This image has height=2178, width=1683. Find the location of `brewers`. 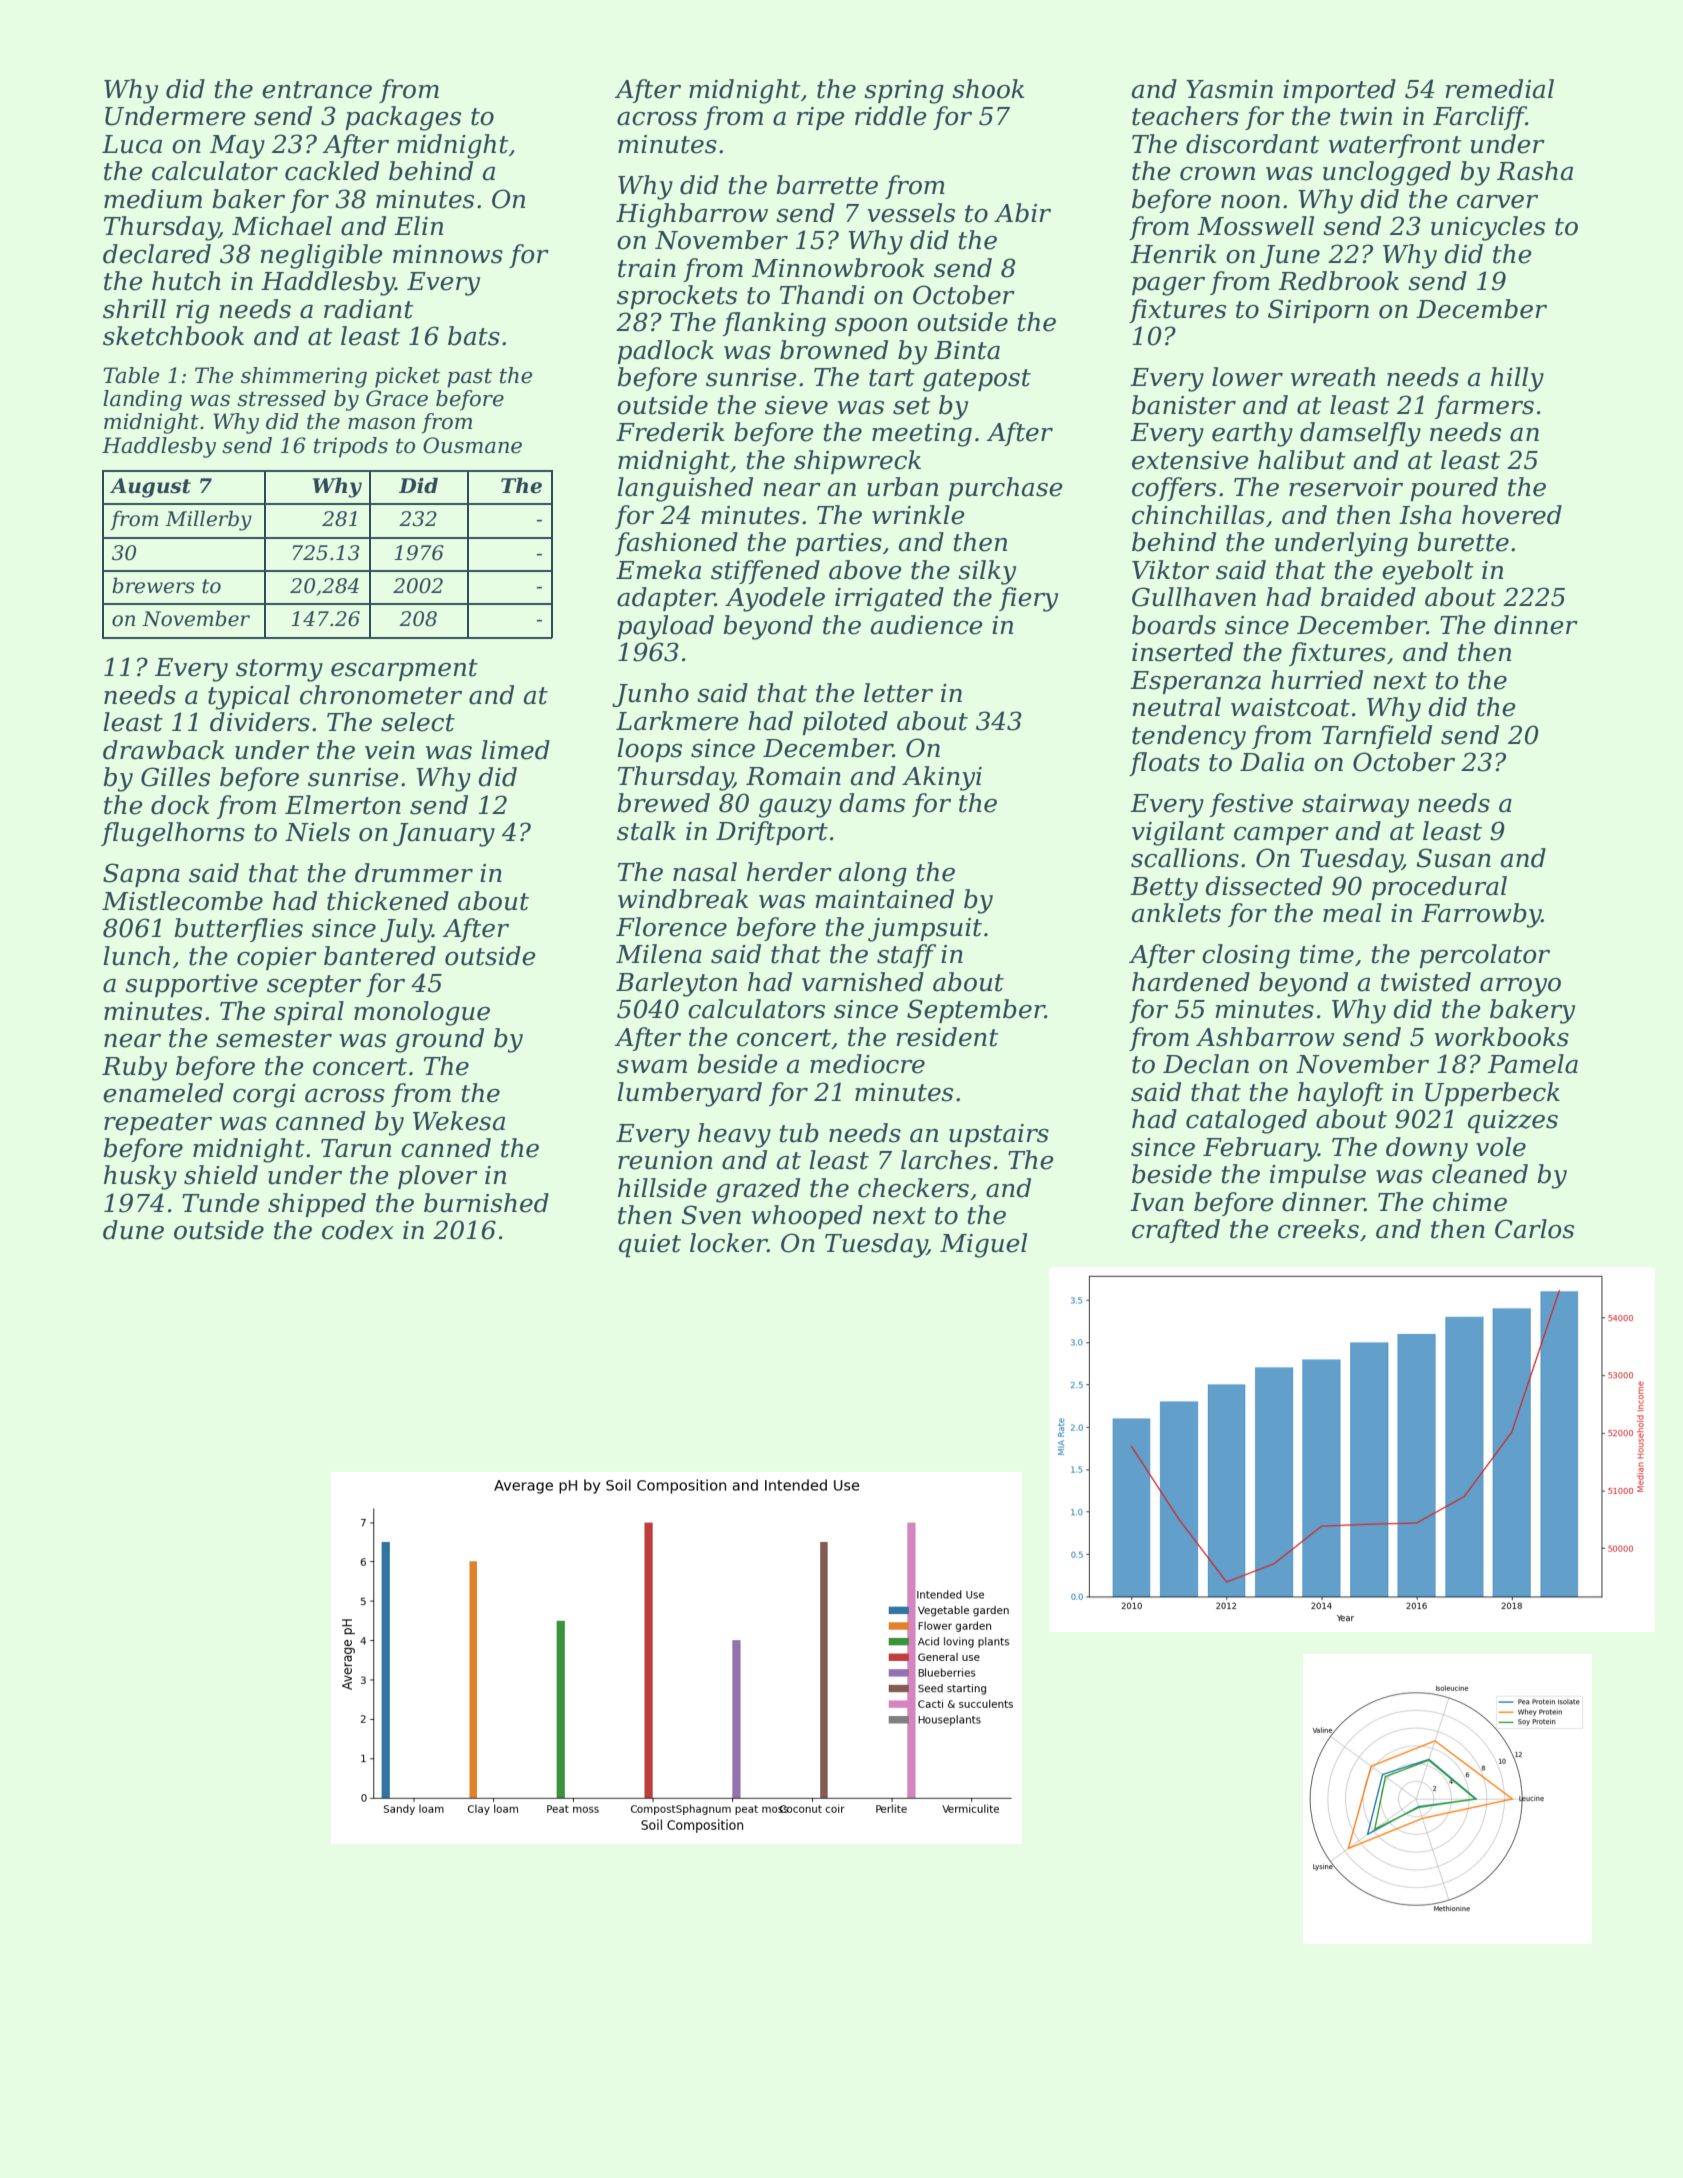

brewers is located at coordinates (153, 585).
